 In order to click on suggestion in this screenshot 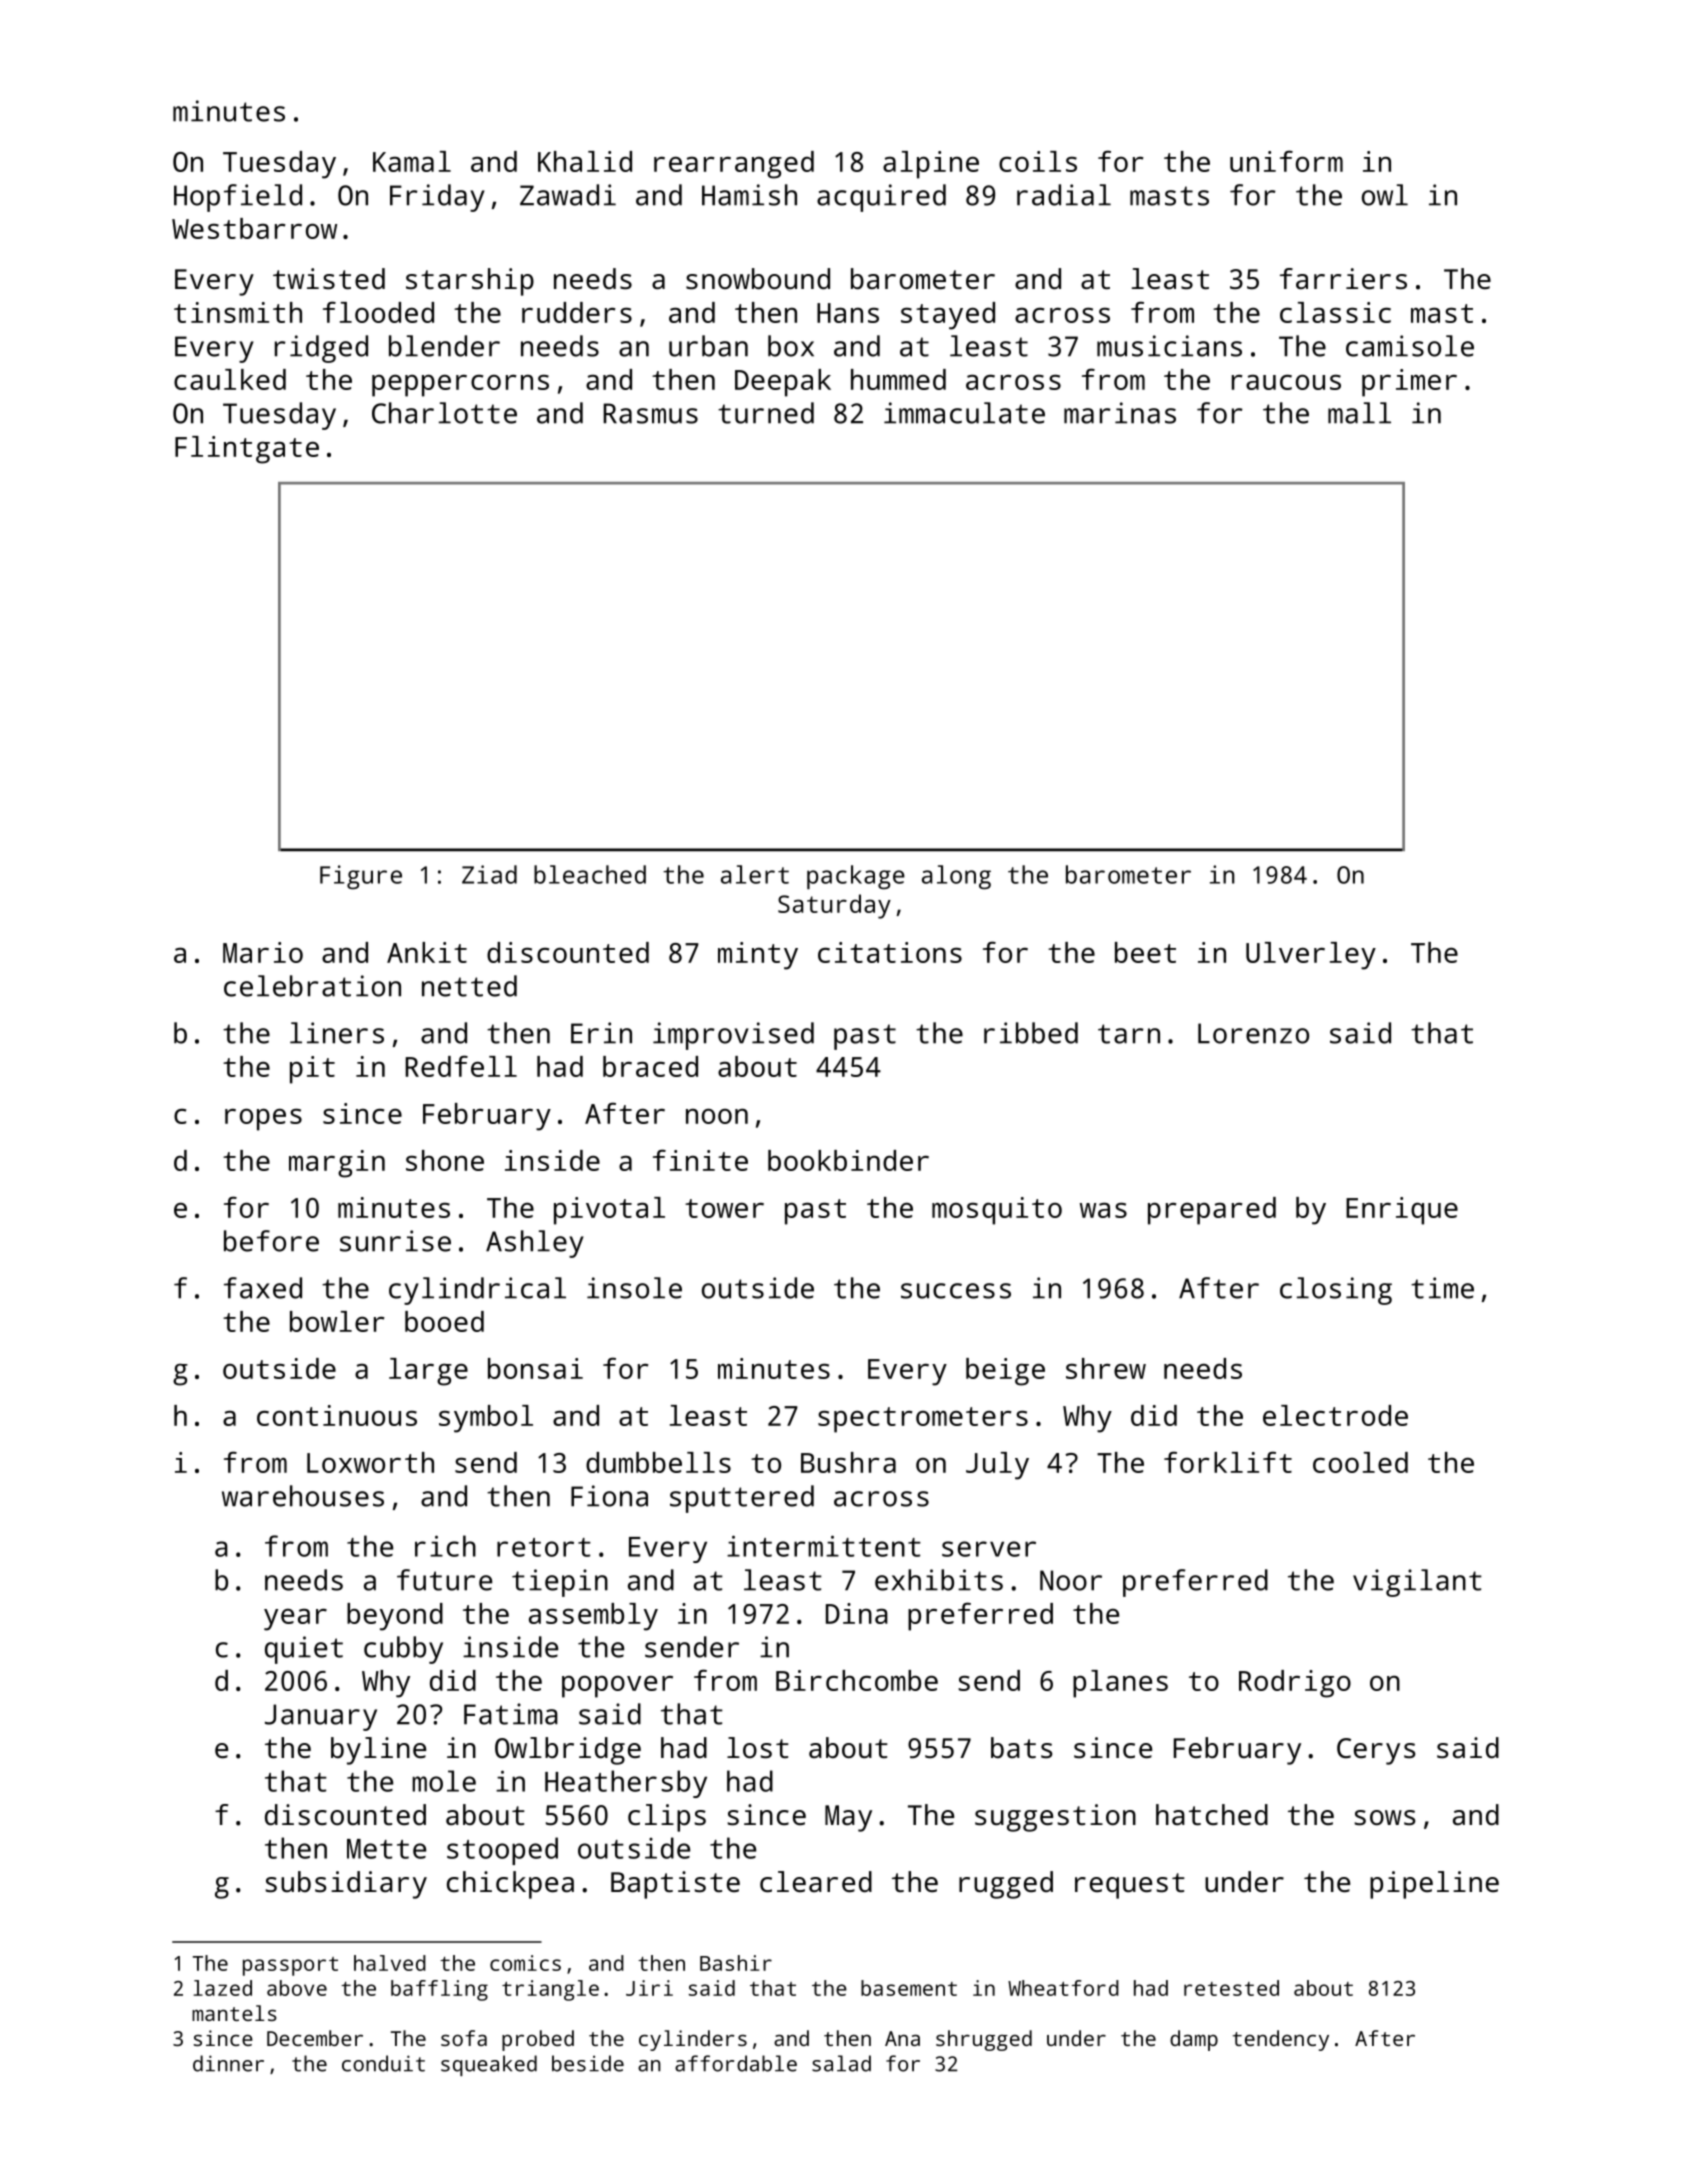, I will do `click(1055, 1818)`.
